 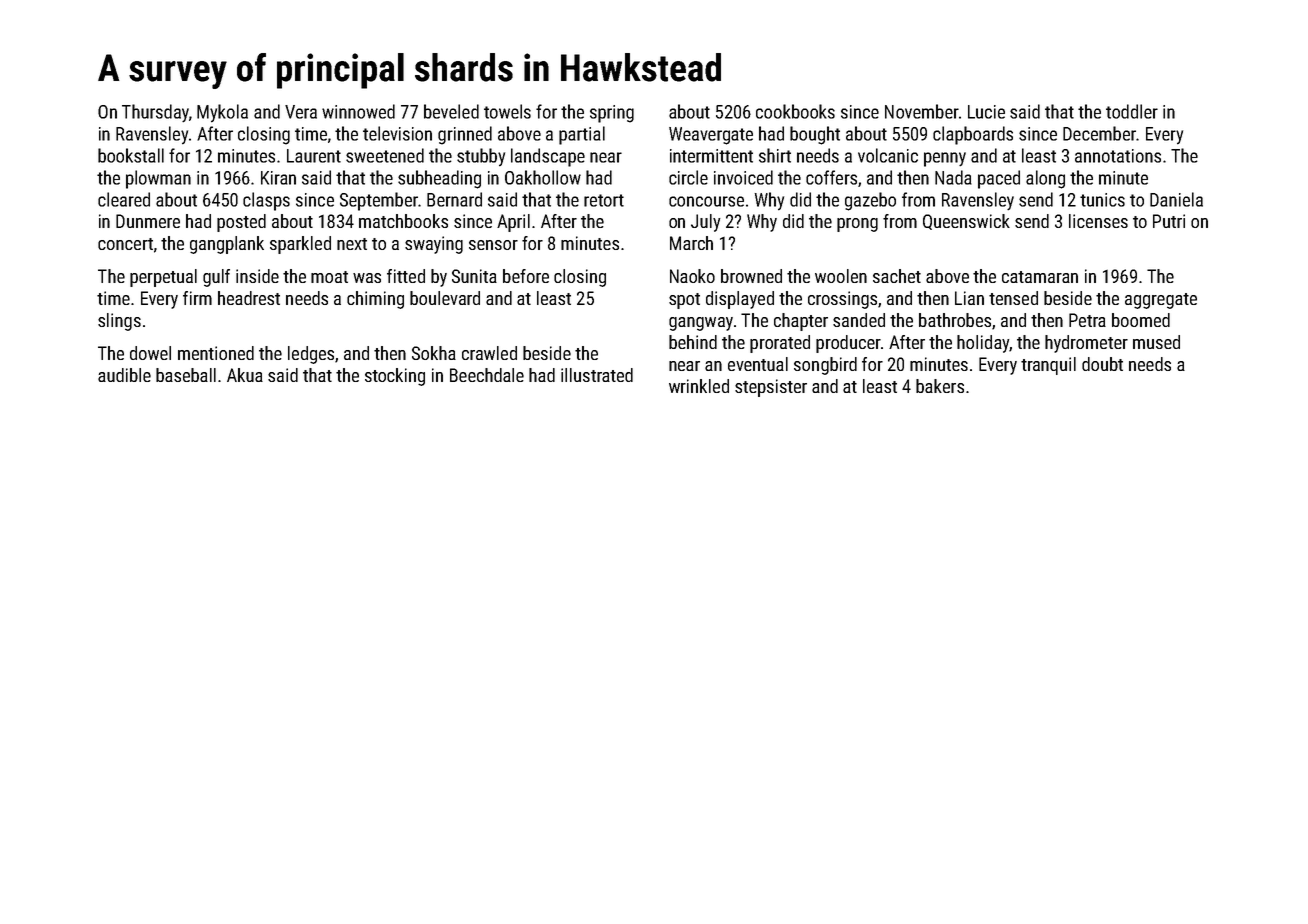 I want to click on tranquil, so click(x=1048, y=366).
